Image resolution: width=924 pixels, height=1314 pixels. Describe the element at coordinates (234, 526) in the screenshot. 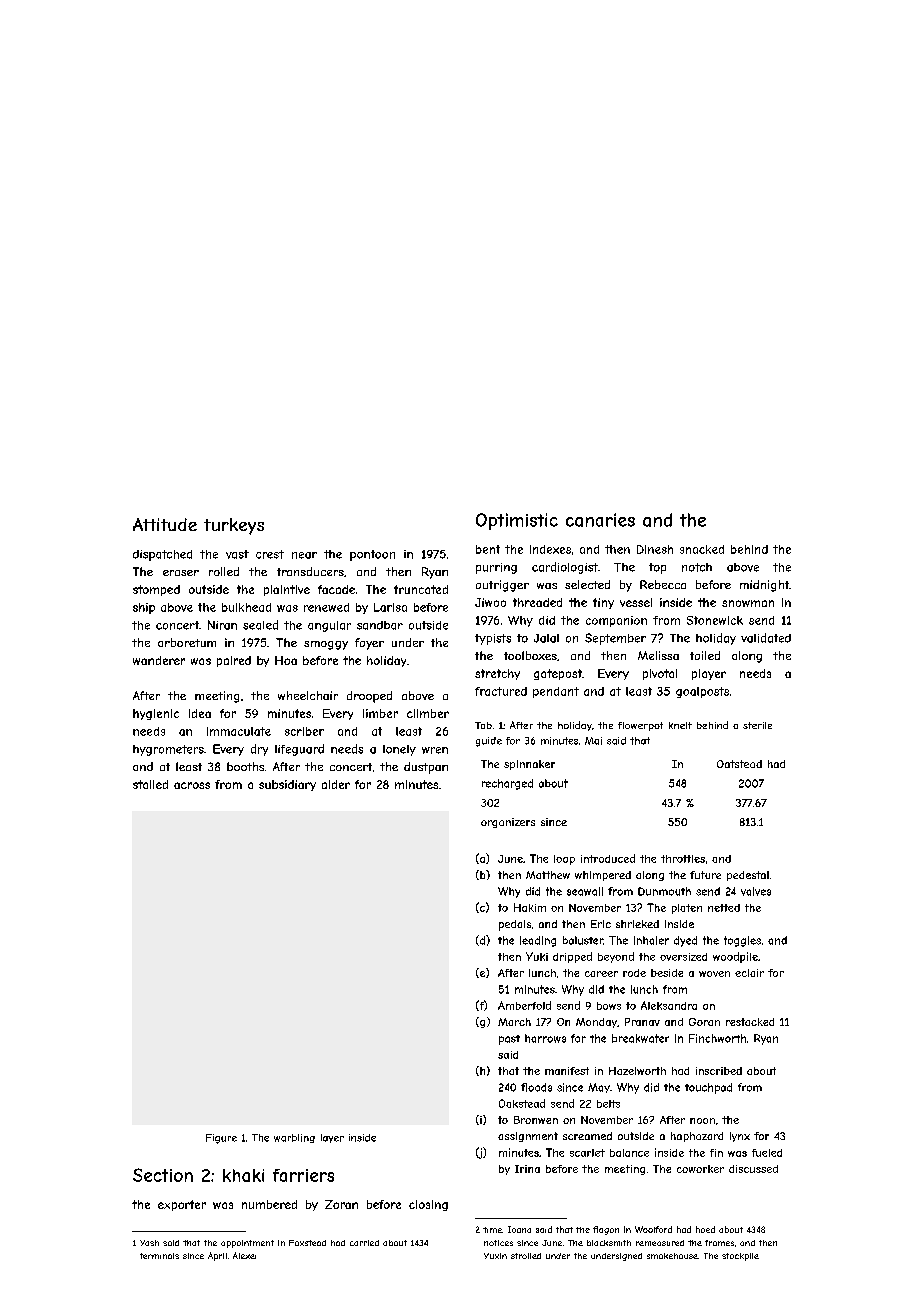

I see `turkeys` at that location.
